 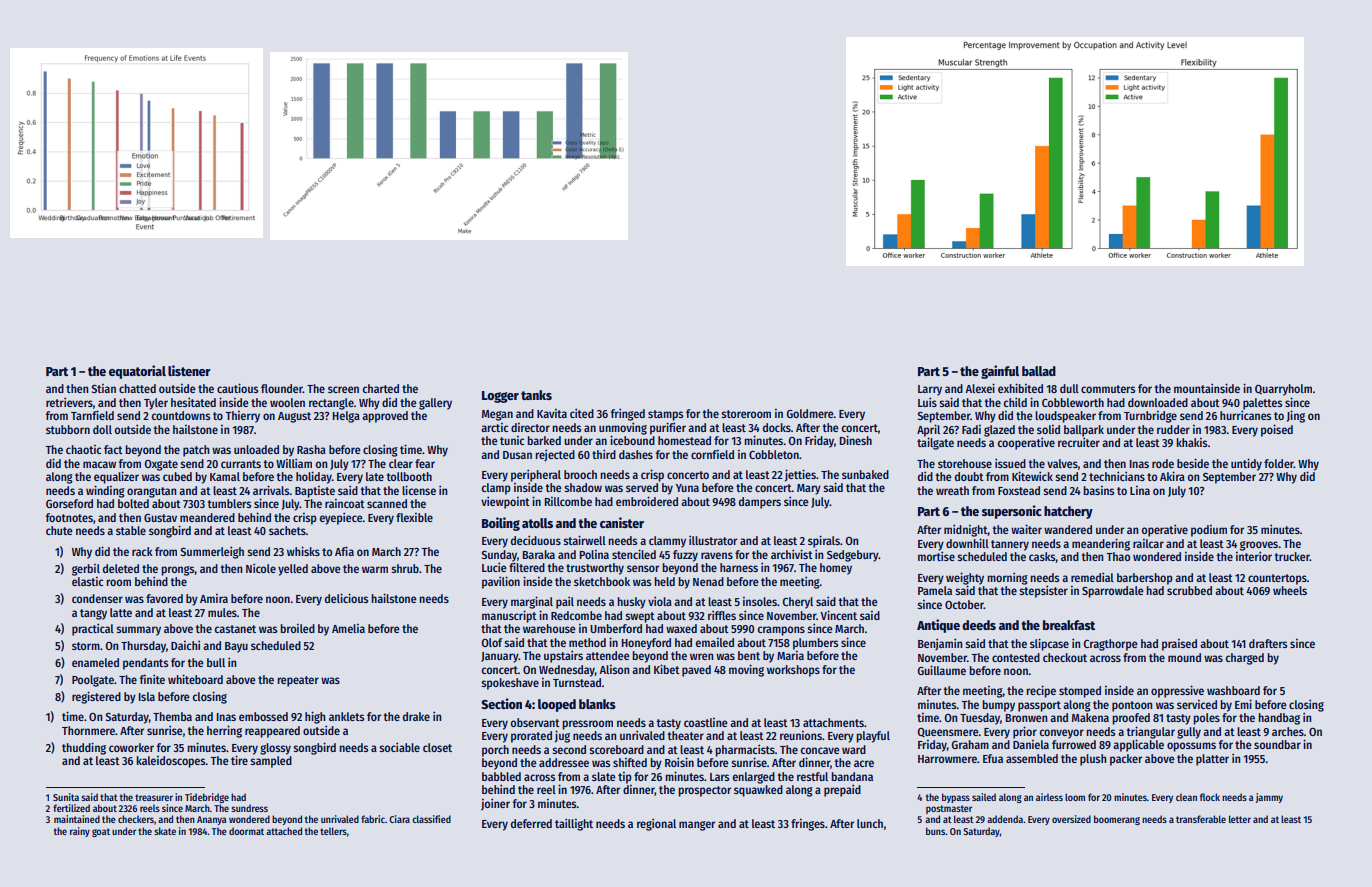 What do you see at coordinates (1172, 476) in the image?
I see `Akira` at bounding box center [1172, 476].
